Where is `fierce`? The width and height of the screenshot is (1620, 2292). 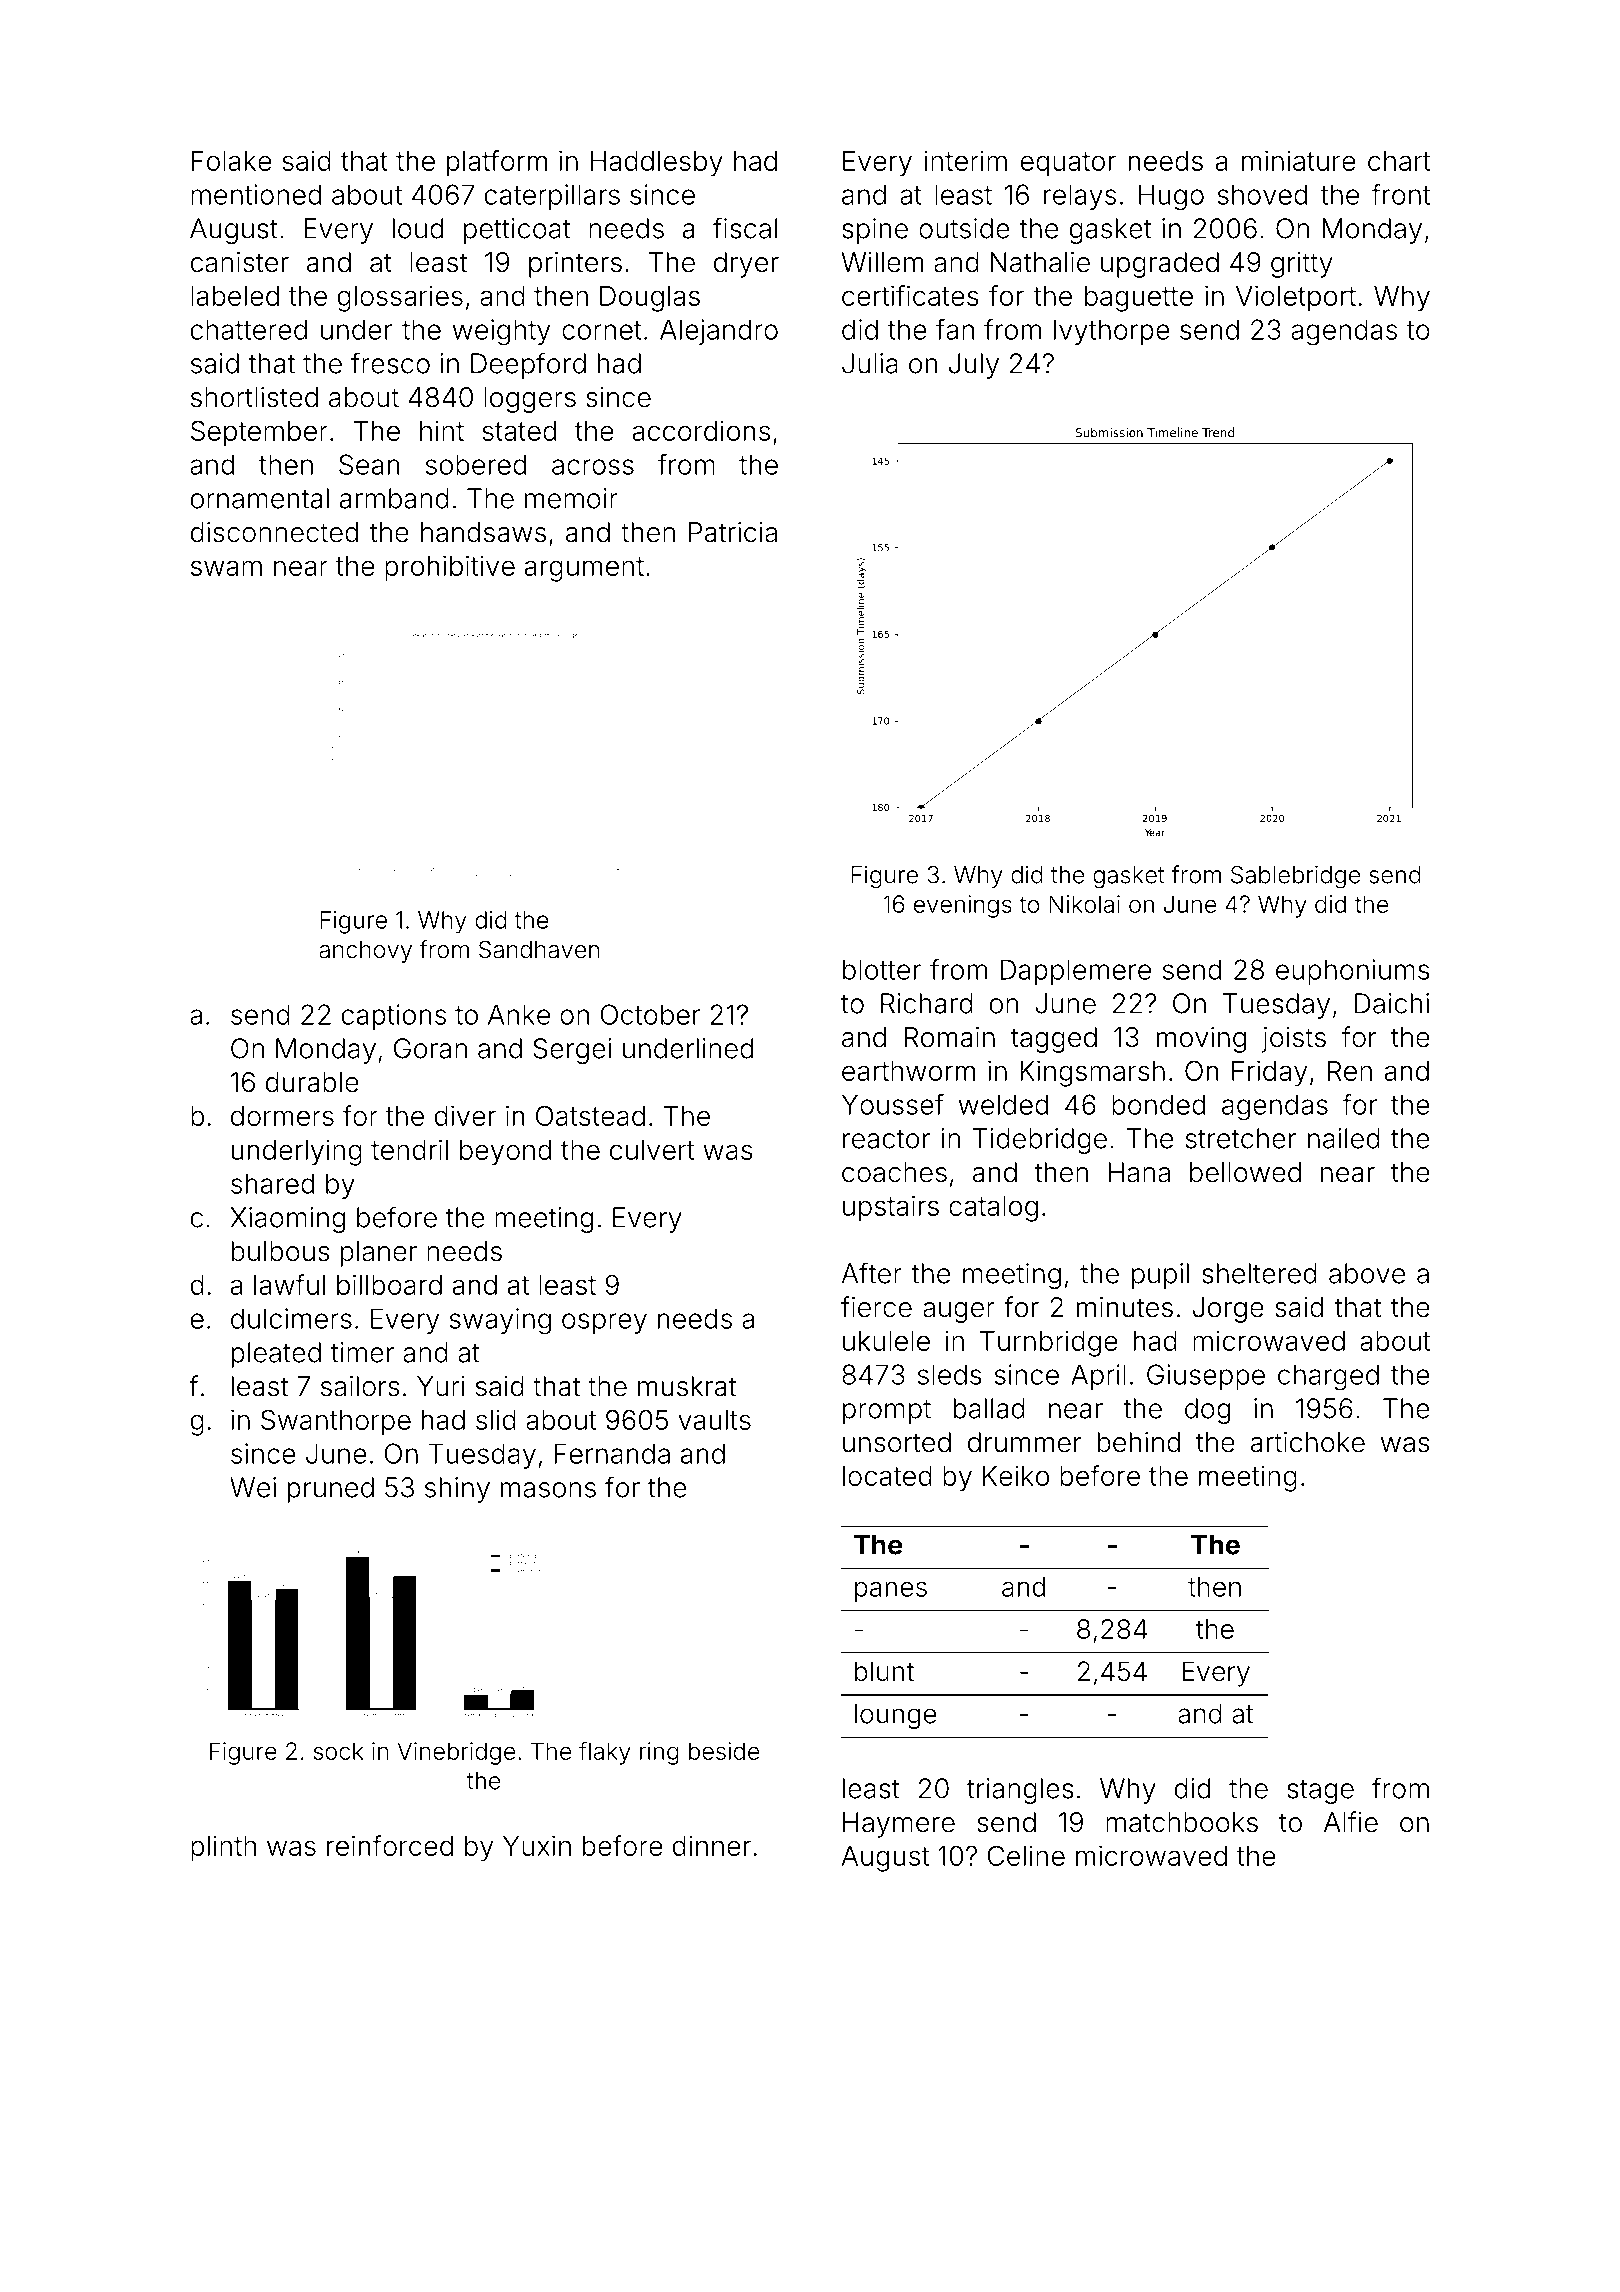 fierce is located at coordinates (876, 1307).
